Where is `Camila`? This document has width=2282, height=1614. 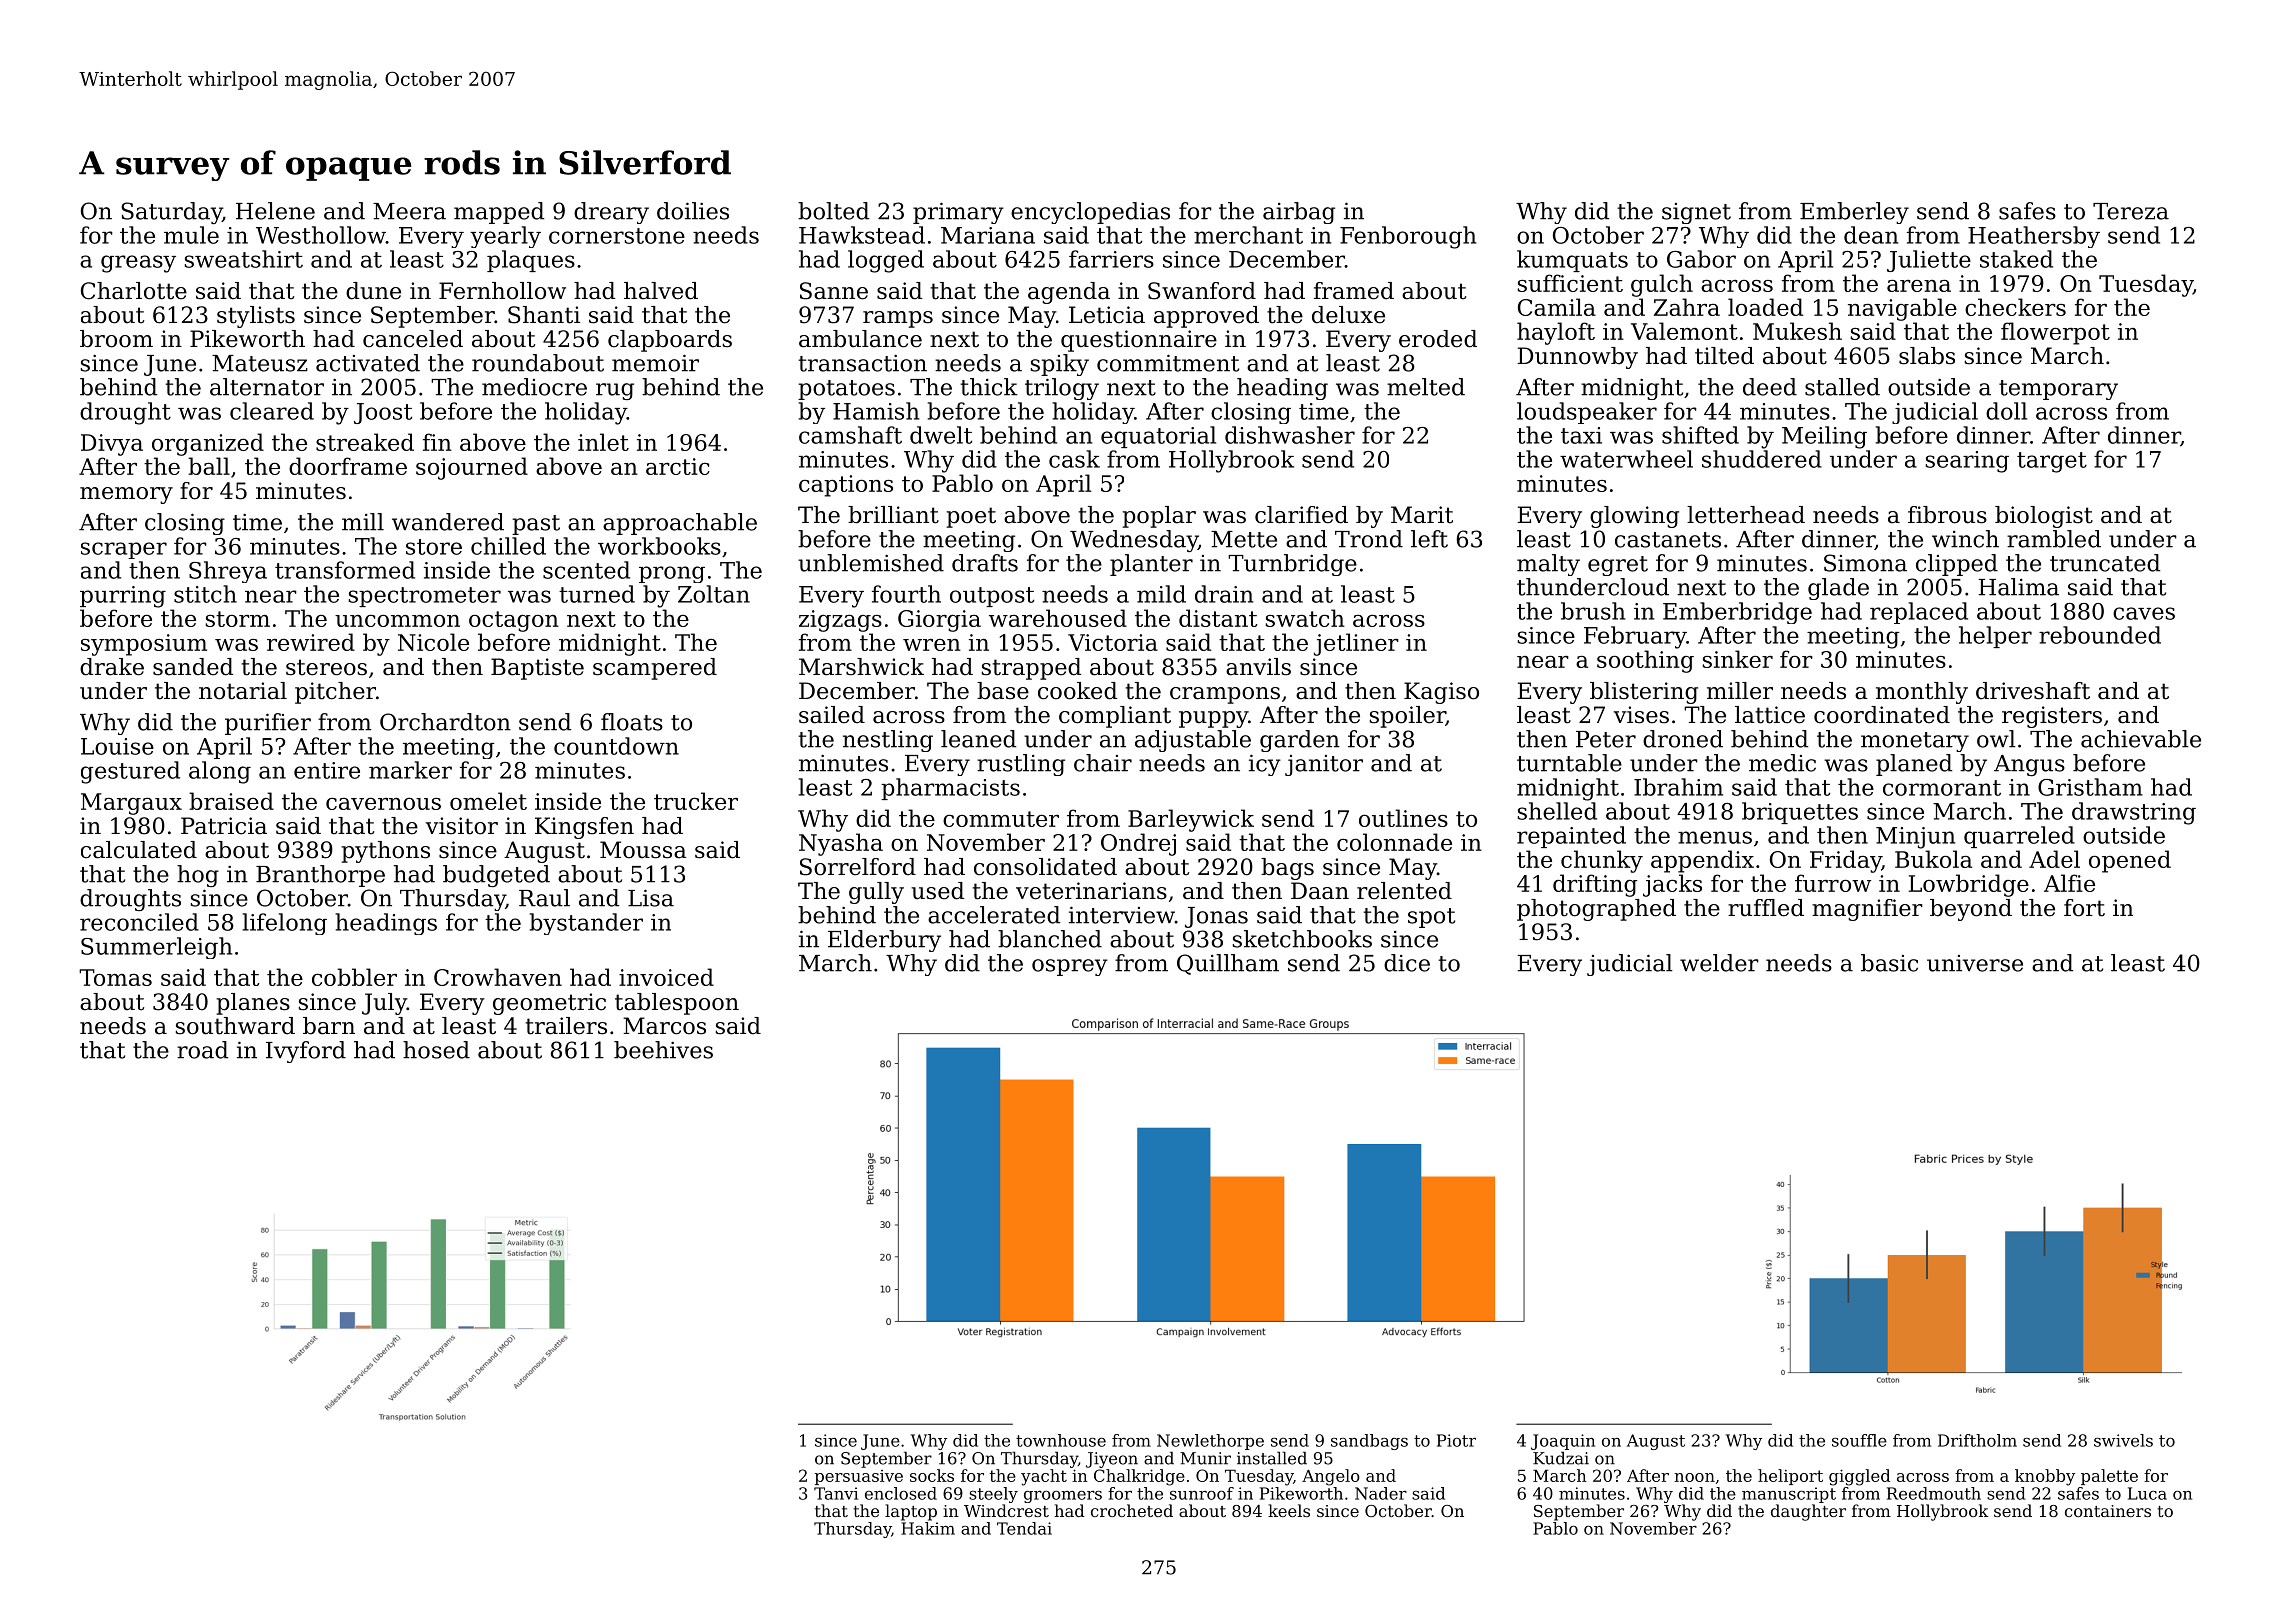 Camila is located at coordinates (1557, 307).
